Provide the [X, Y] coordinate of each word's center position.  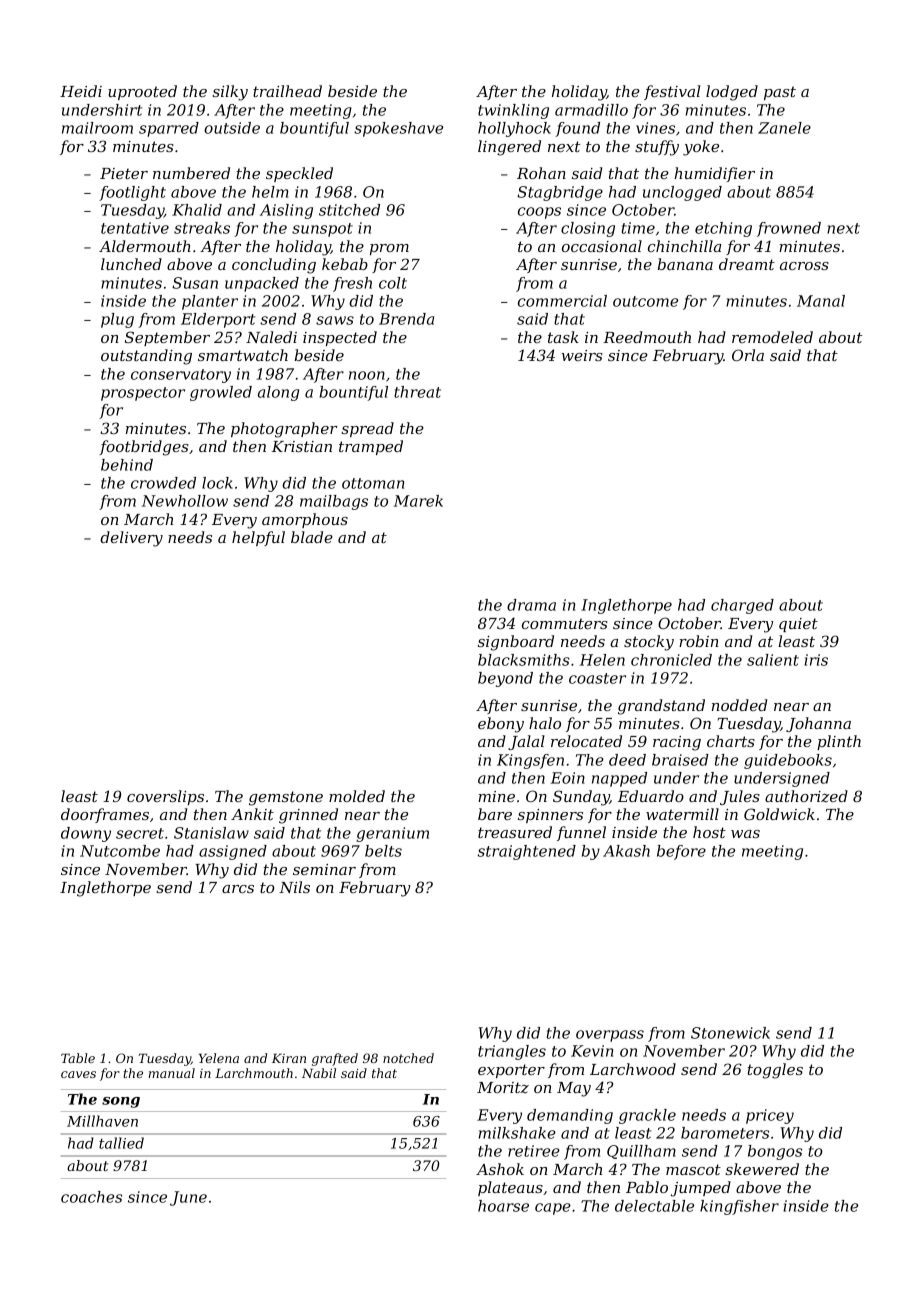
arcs [238, 889]
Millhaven [102, 1121]
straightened [527, 852]
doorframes [105, 815]
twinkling [513, 111]
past [780, 93]
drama [531, 605]
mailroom [97, 128]
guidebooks [788, 761]
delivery [131, 539]
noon [367, 375]
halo [545, 723]
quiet [798, 625]
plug [117, 320]
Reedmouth [647, 337]
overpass [610, 1036]
